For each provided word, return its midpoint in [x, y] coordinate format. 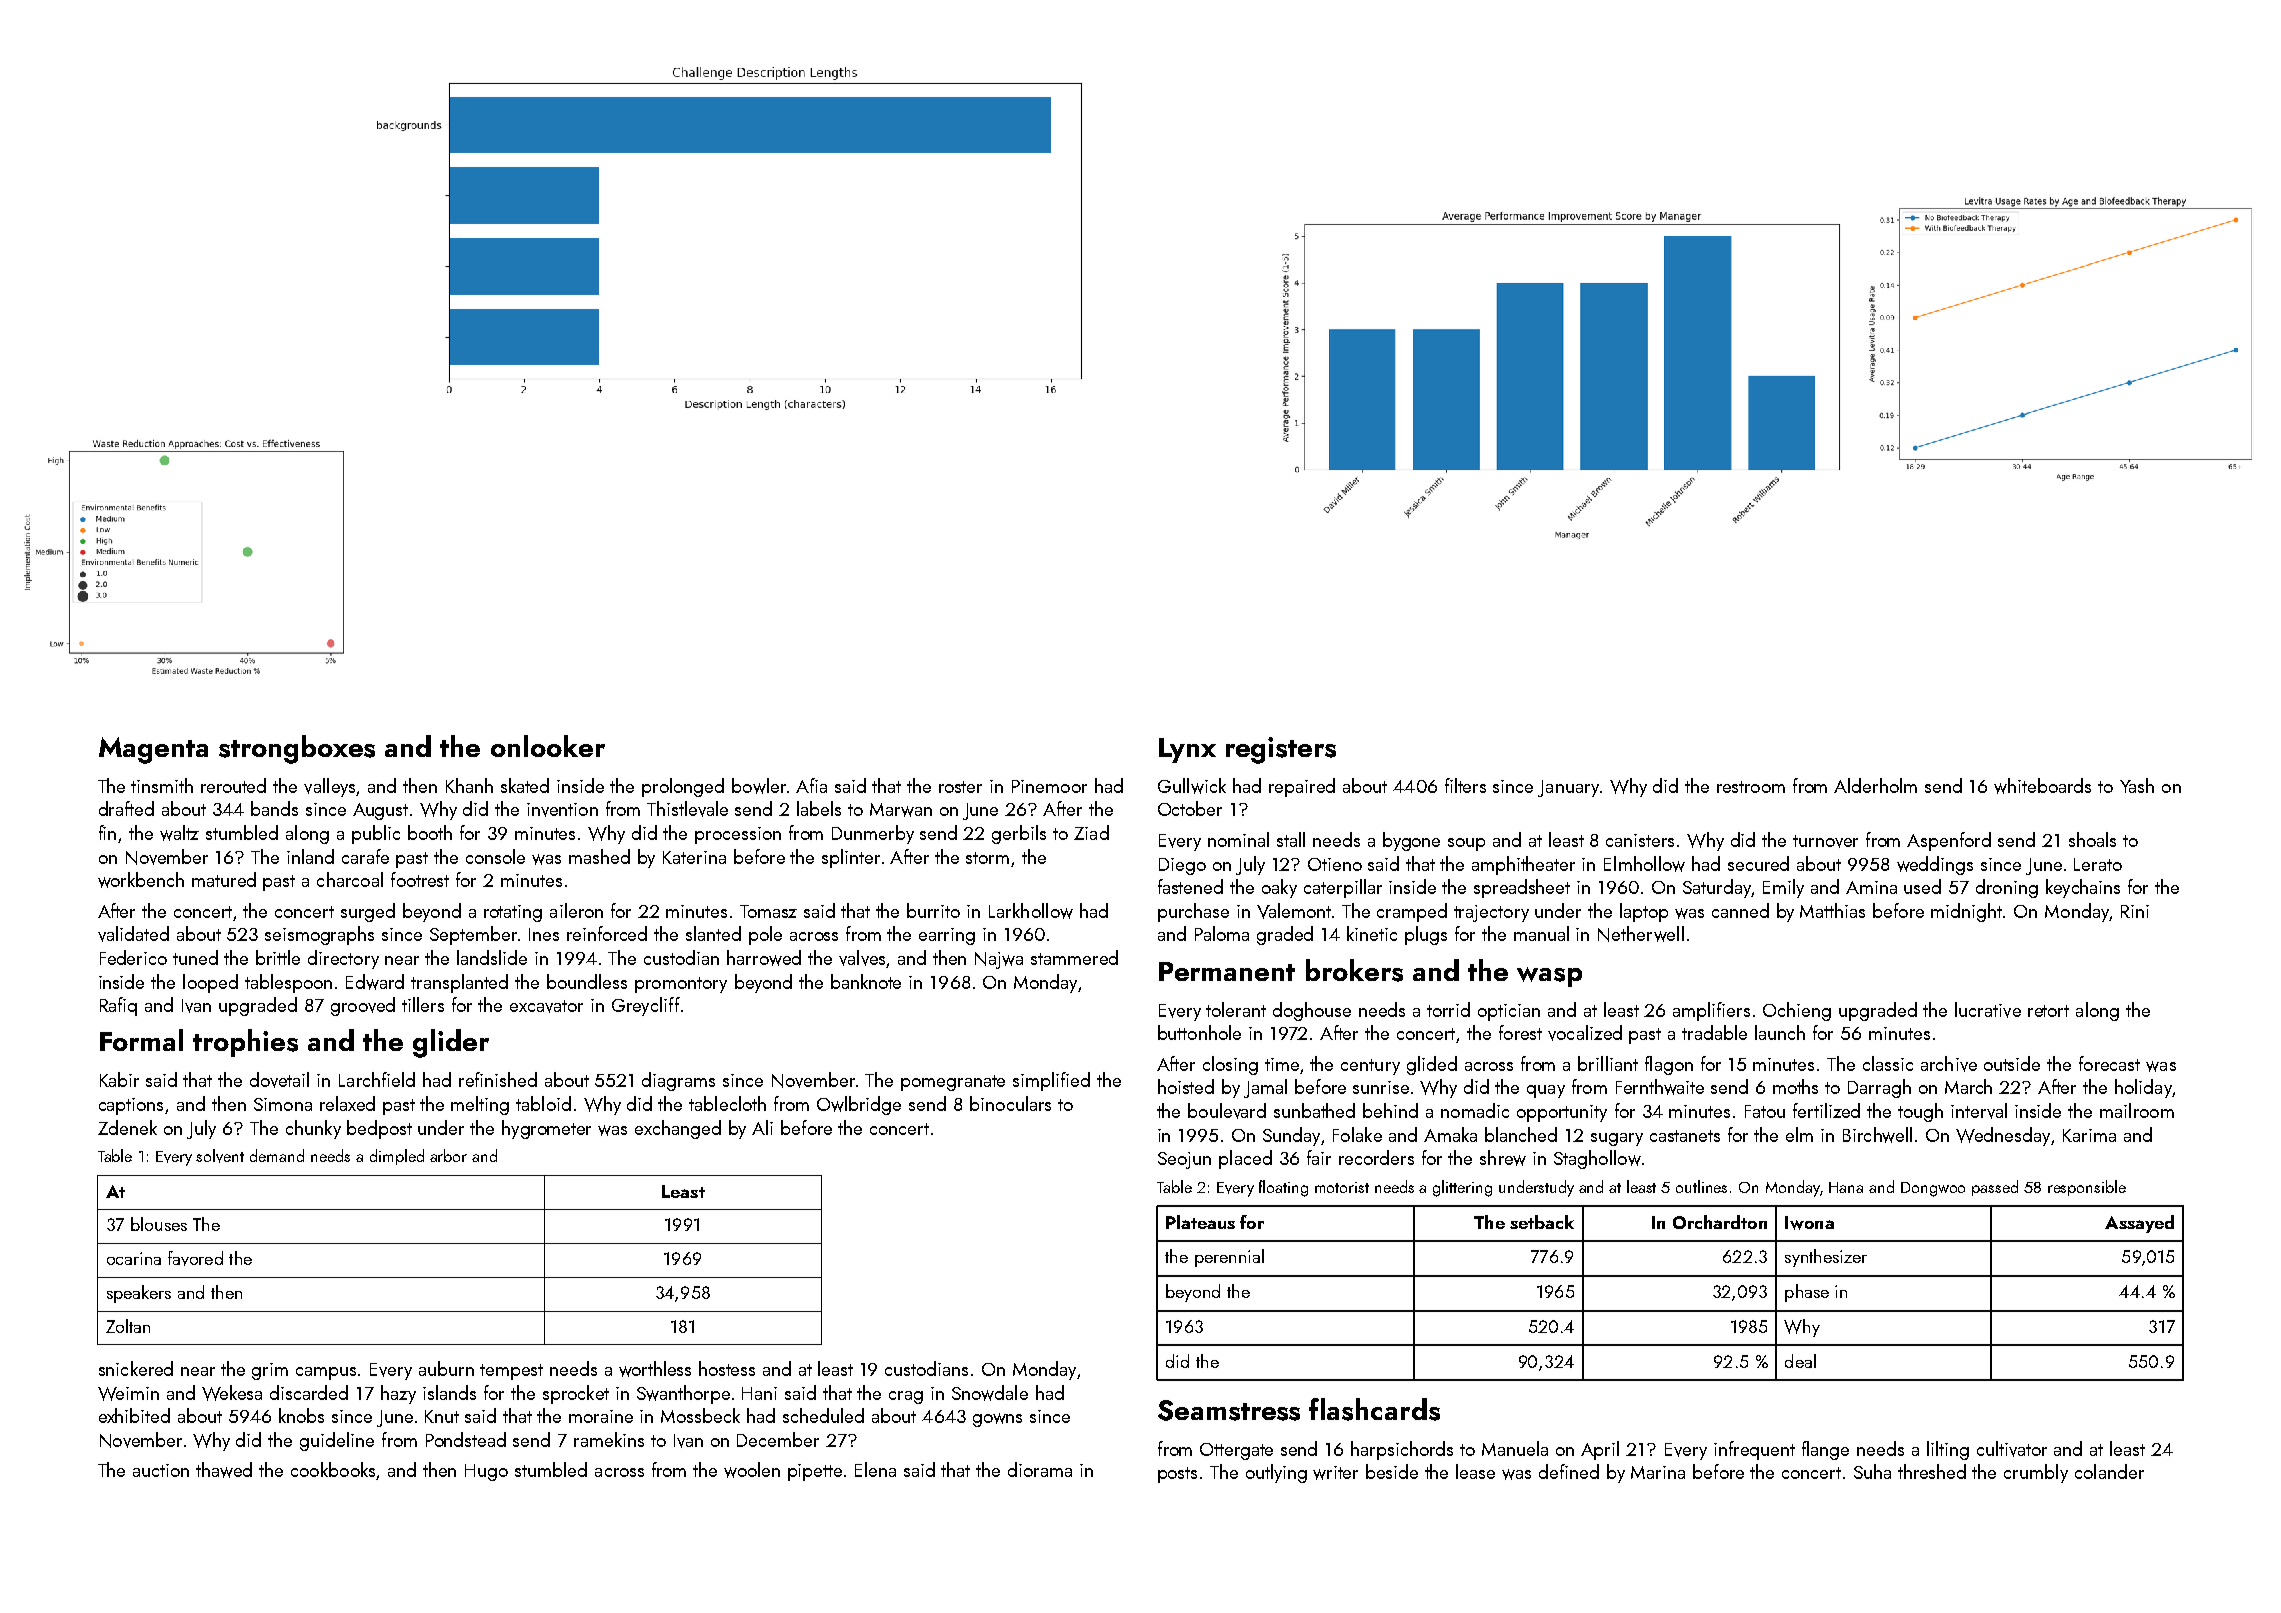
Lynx [1187, 750]
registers [1281, 750]
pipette [815, 1472]
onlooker [548, 746]
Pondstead [466, 1439]
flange [1825, 1450]
